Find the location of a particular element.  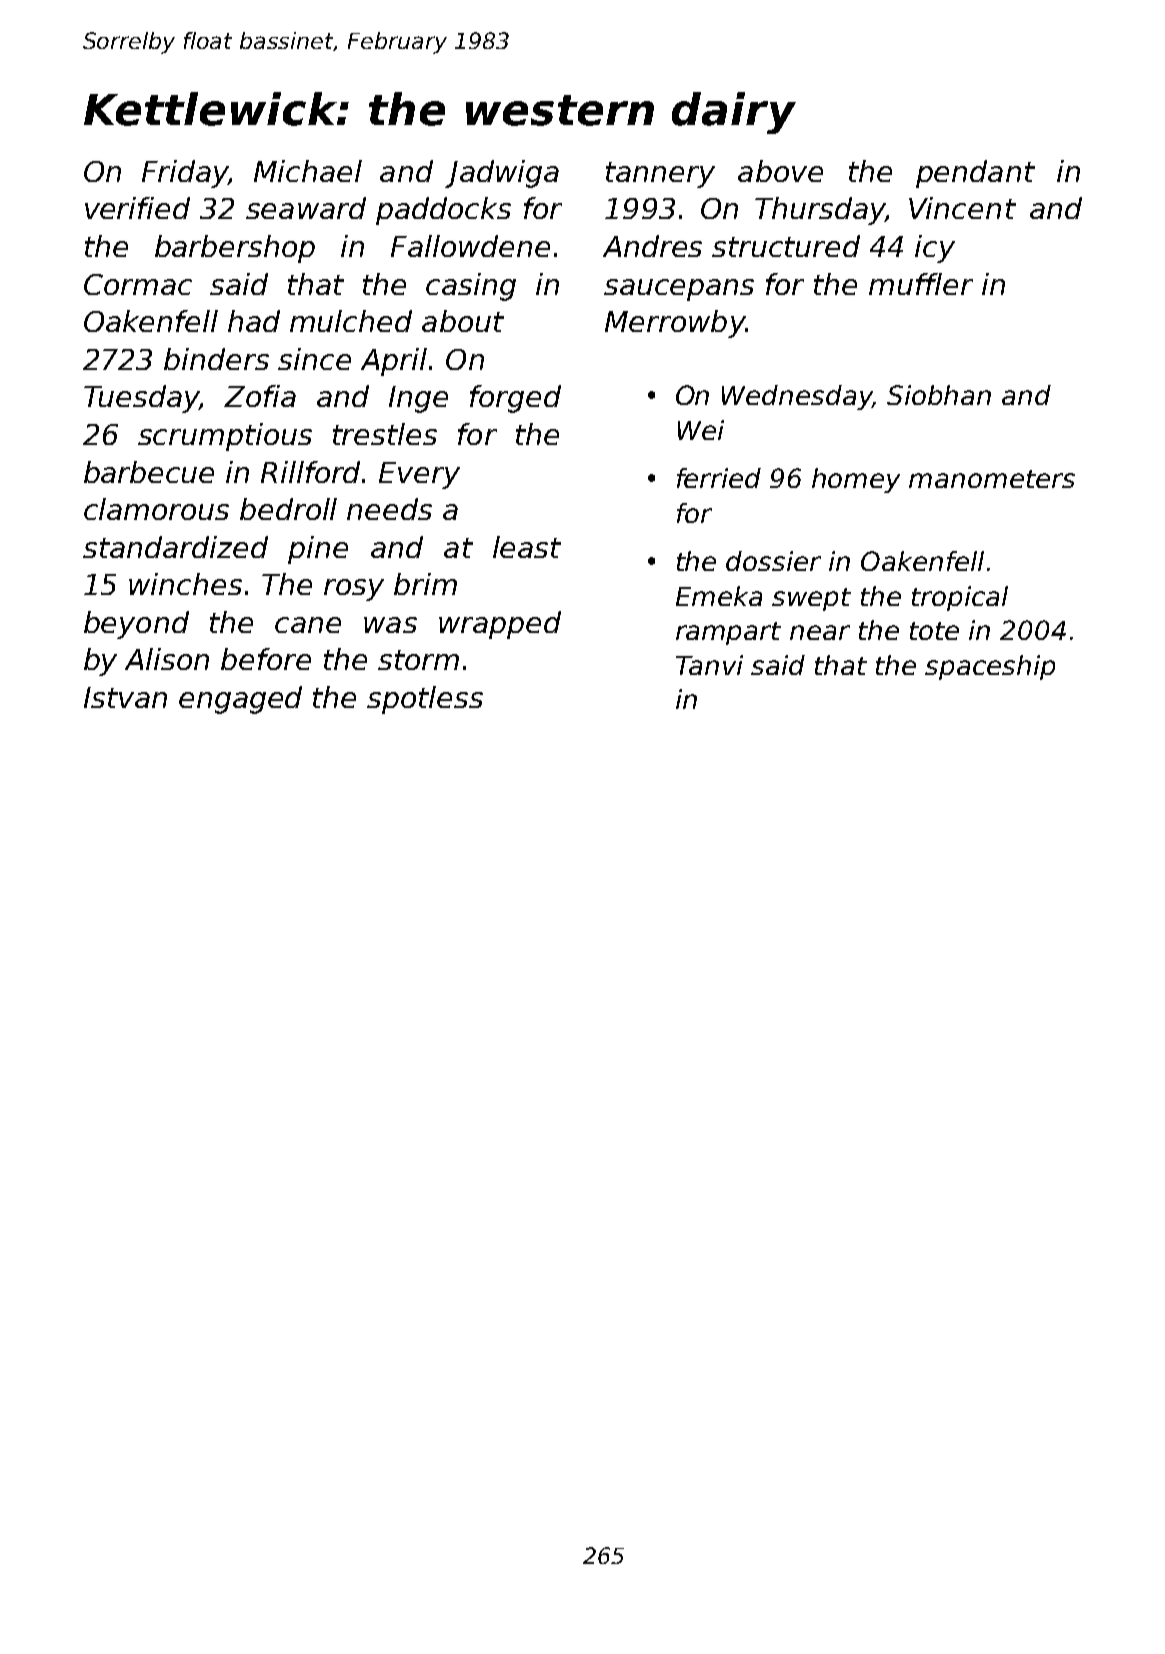

tropical is located at coordinates (960, 598).
